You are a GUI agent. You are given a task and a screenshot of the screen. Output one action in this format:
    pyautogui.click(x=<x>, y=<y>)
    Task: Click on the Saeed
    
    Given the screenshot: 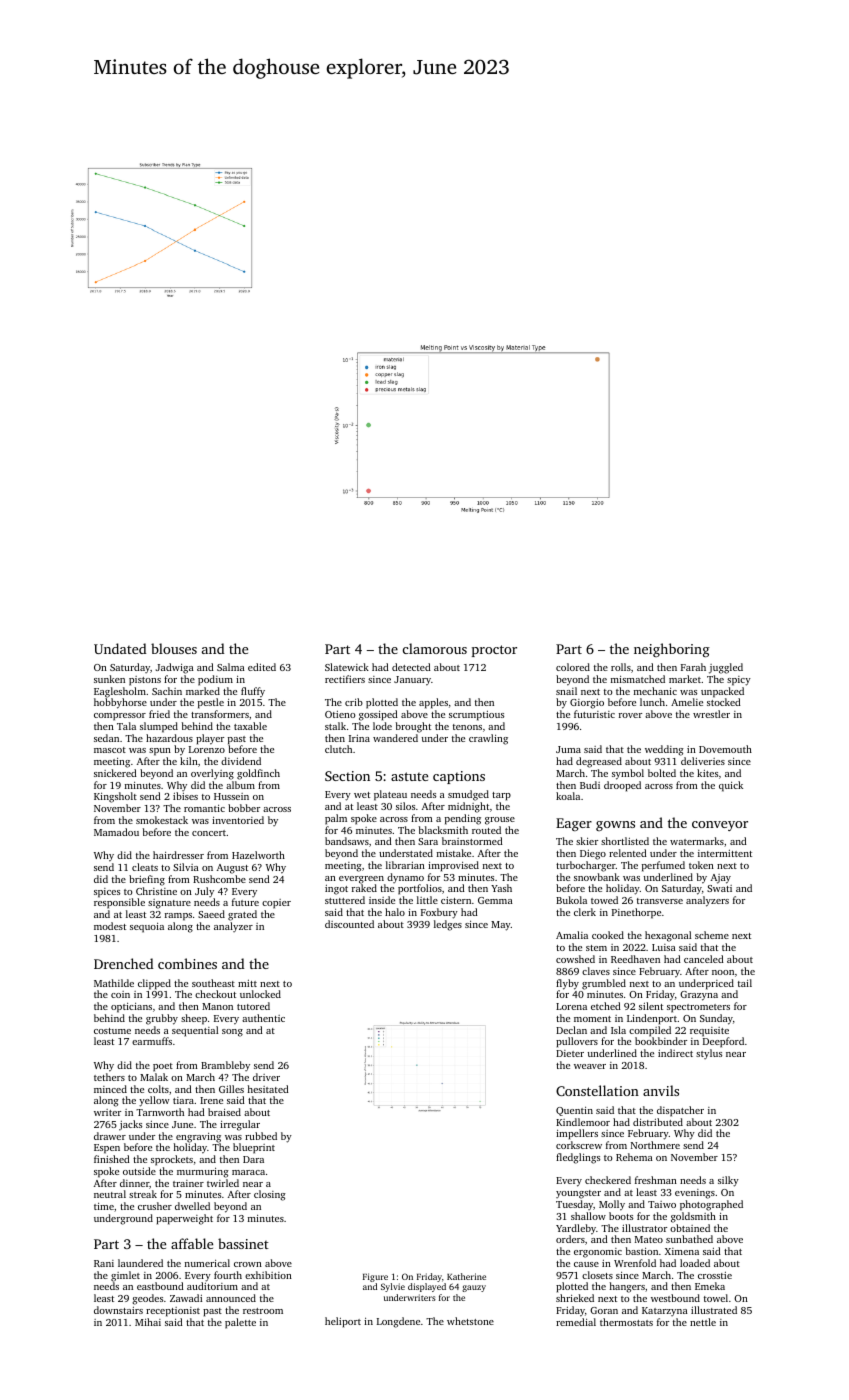 What is the action you would take?
    pyautogui.click(x=211, y=914)
